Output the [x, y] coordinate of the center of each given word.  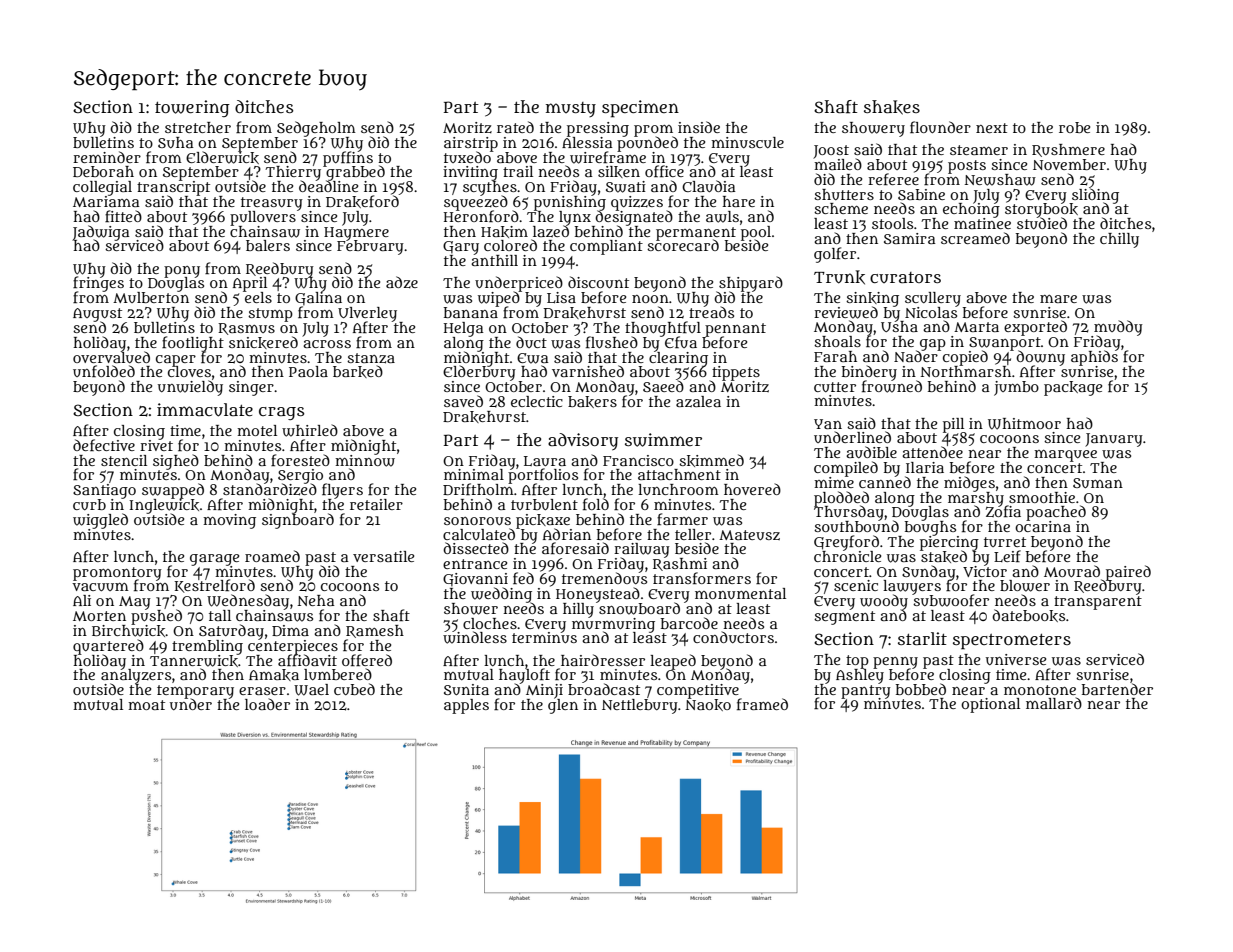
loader [267, 704]
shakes [892, 107]
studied [1042, 223]
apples [466, 706]
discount [598, 282]
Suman [1098, 483]
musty [571, 109]
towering [192, 108]
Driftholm [478, 489]
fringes [98, 284]
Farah [835, 356]
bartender [1117, 689]
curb [89, 504]
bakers [592, 402]
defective [104, 445]
